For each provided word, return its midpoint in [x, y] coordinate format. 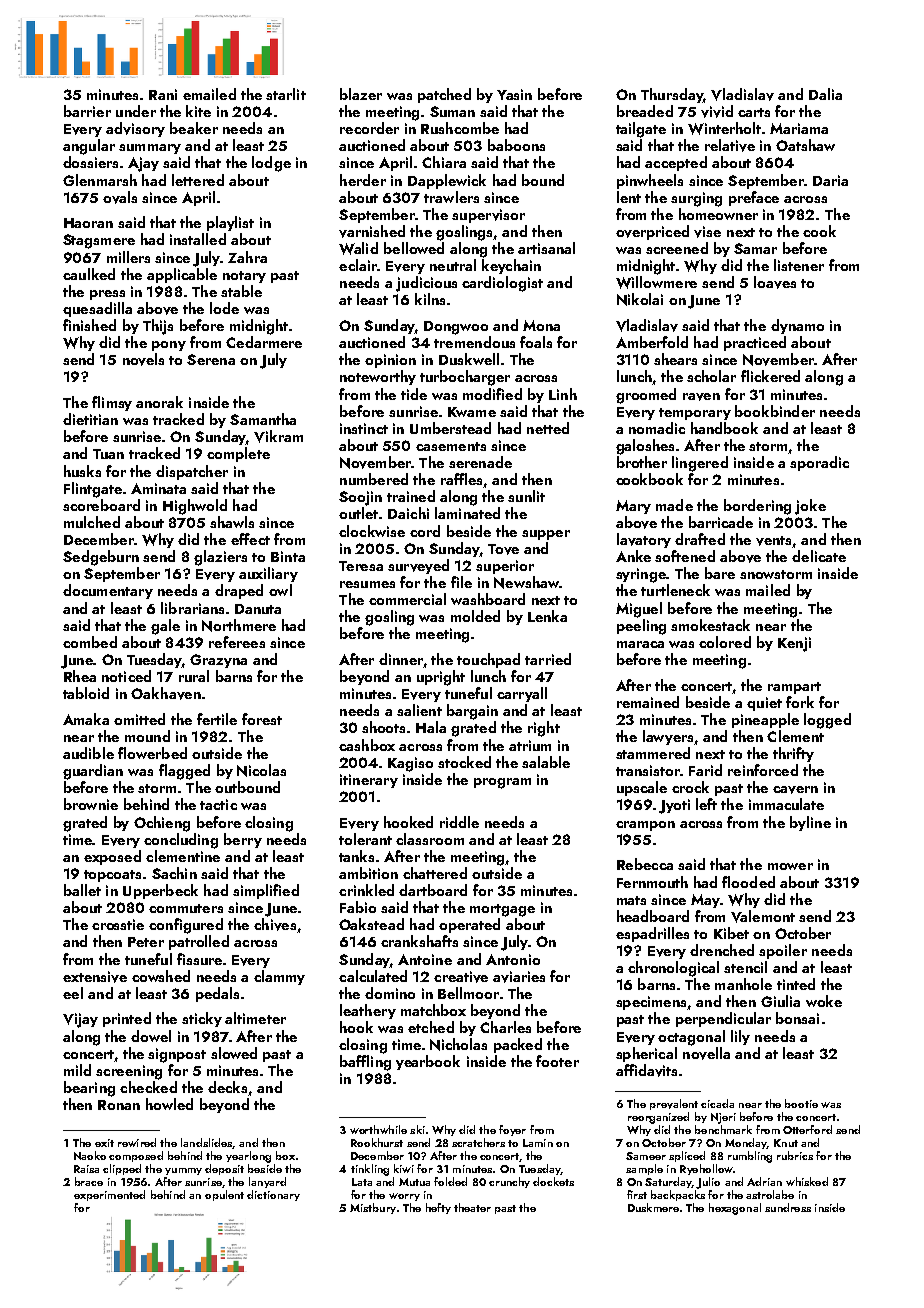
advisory [135, 129]
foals [536, 342]
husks [82, 471]
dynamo [797, 326]
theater [472, 1207]
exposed [112, 857]
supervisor [488, 216]
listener [799, 265]
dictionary [273, 1195]
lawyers [668, 737]
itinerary [369, 781]
